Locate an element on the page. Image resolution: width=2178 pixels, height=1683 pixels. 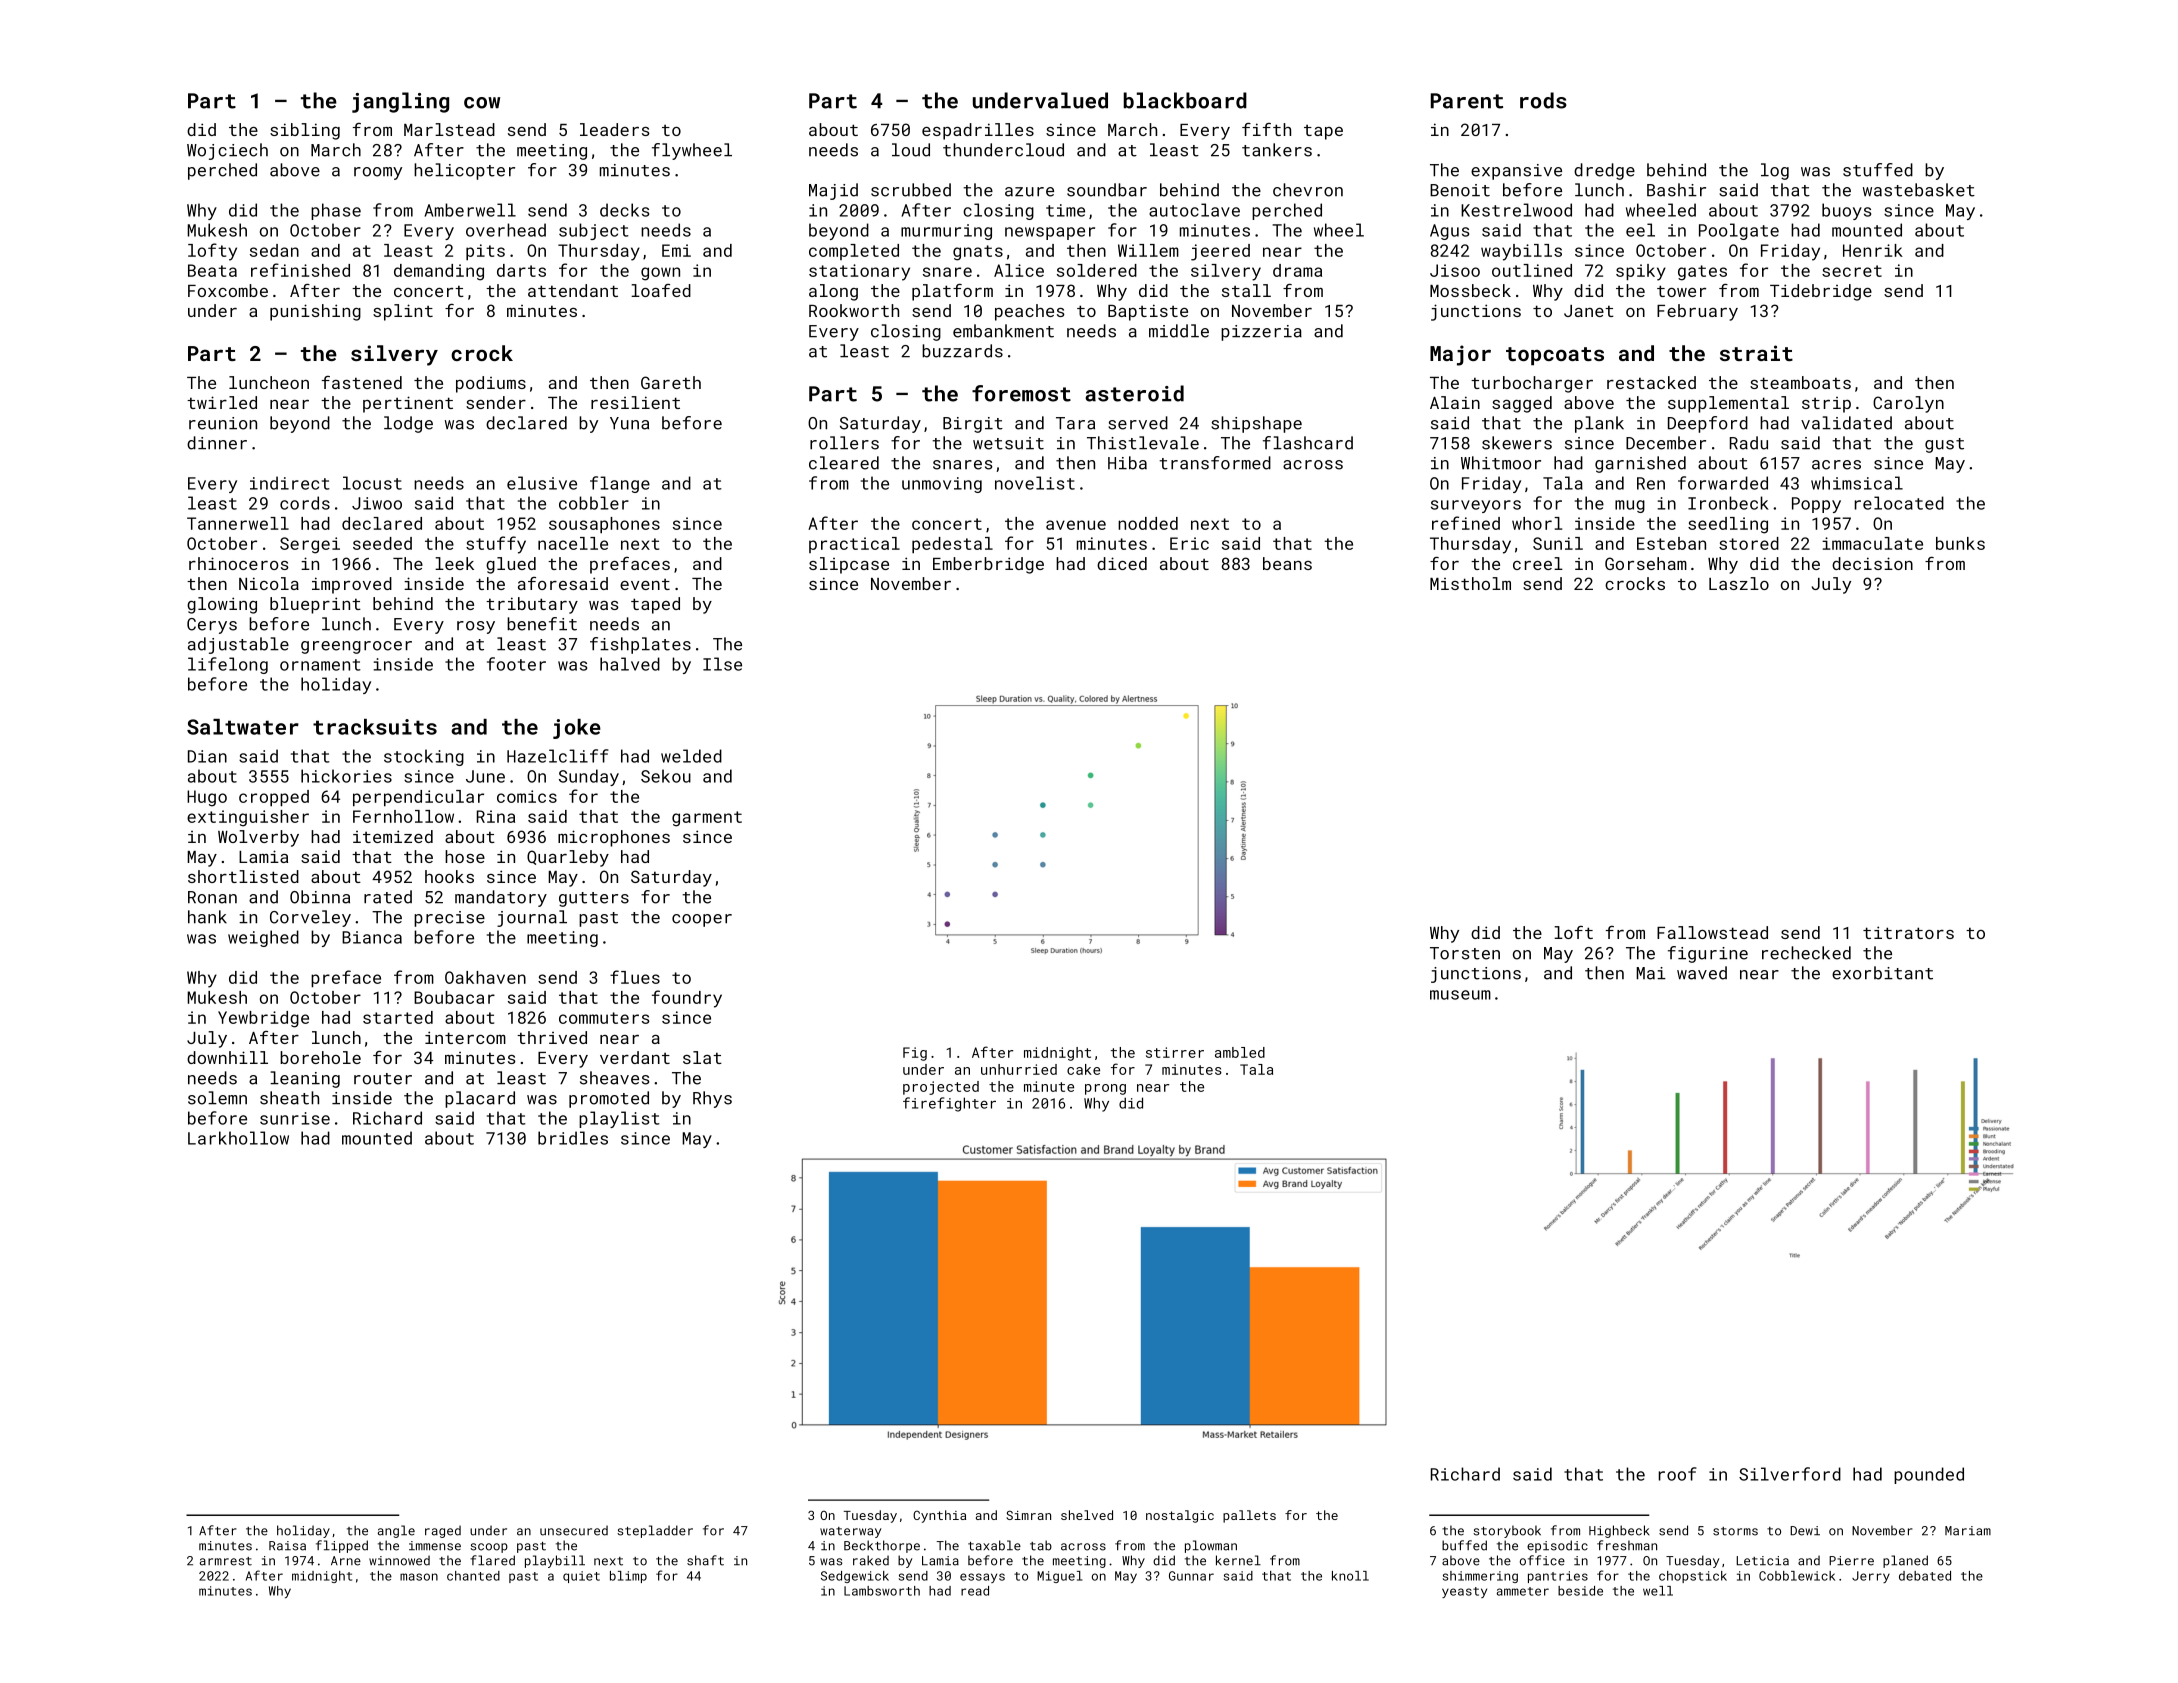
splint is located at coordinates (403, 312).
